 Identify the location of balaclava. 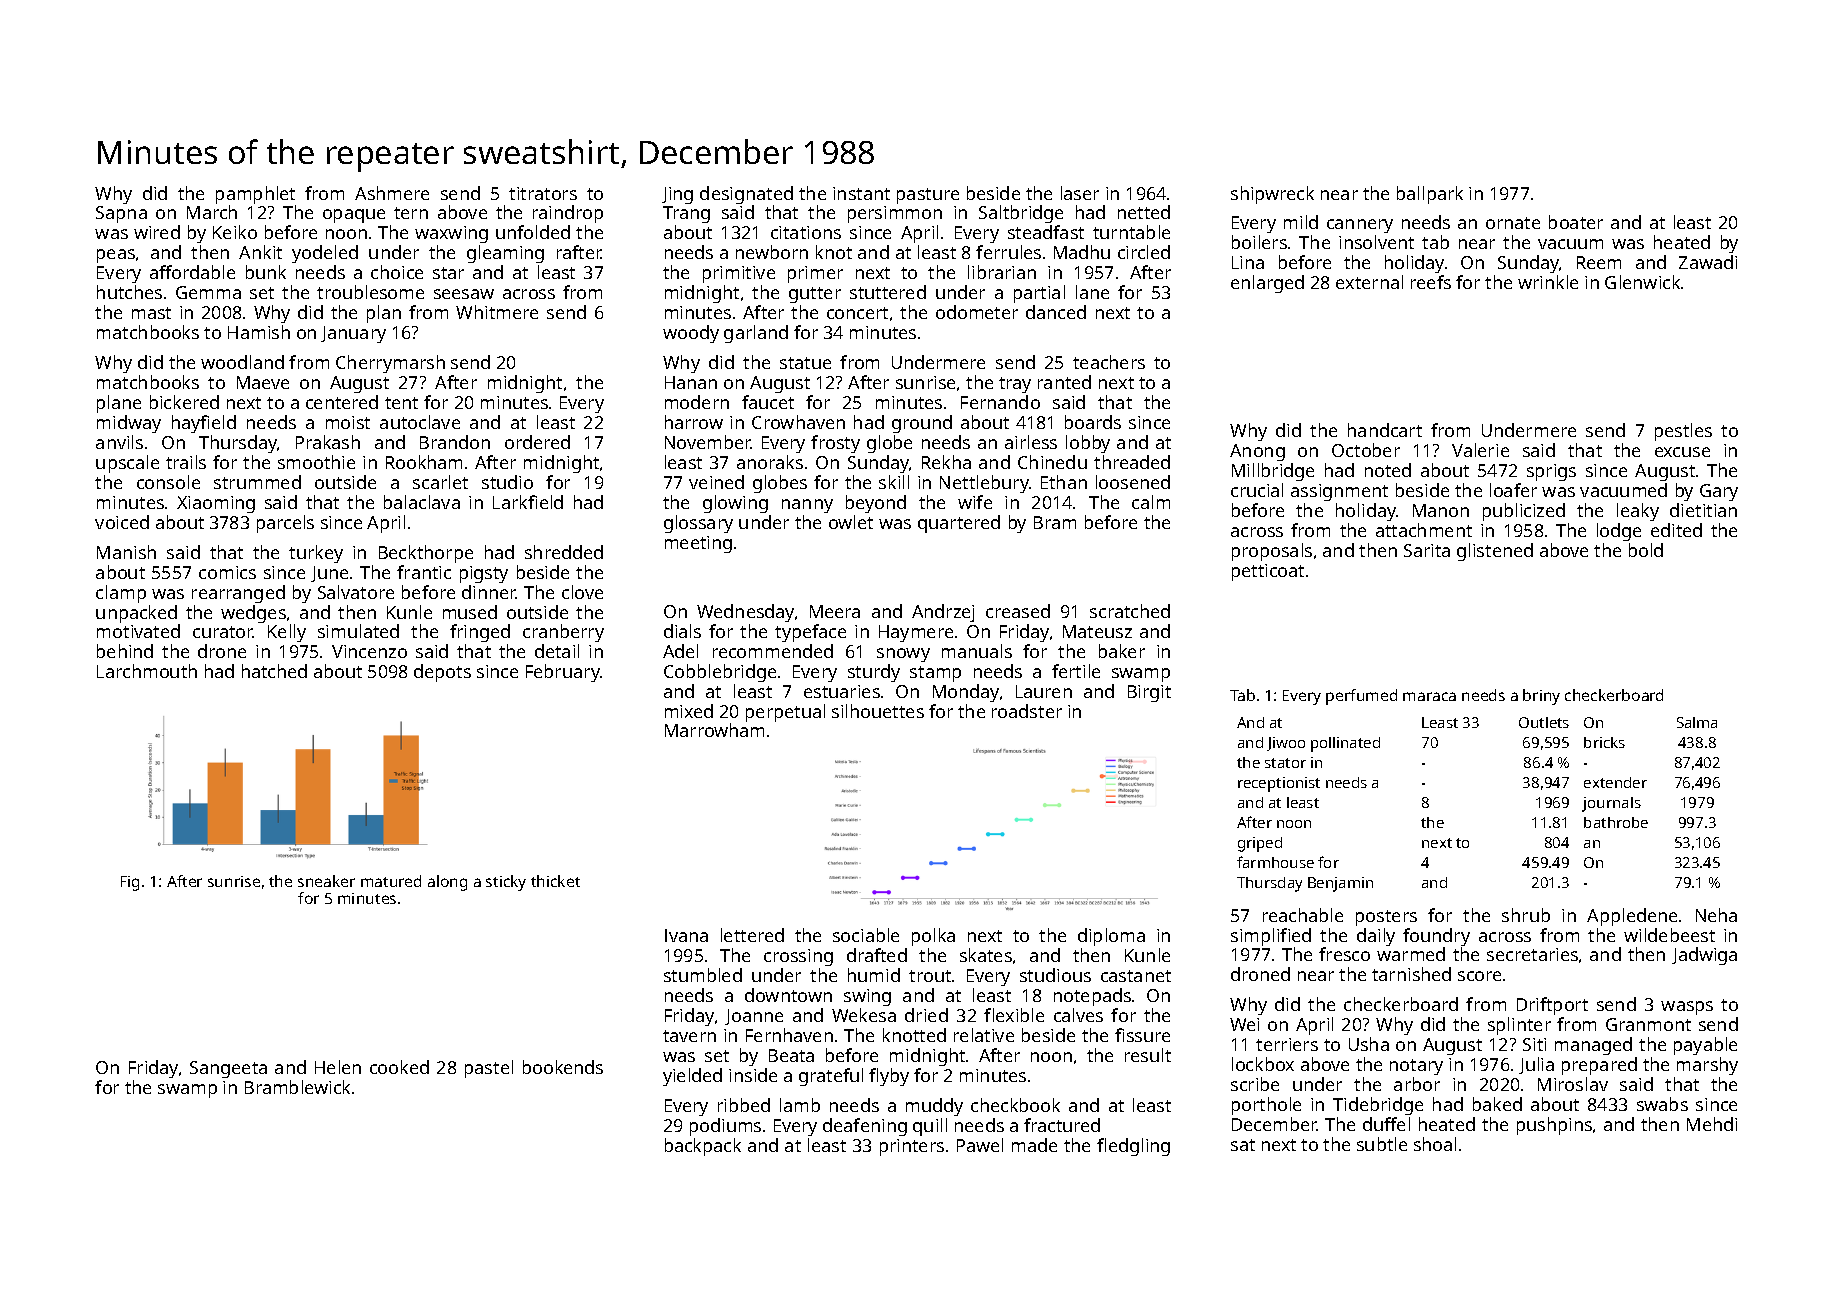
(422, 502).
